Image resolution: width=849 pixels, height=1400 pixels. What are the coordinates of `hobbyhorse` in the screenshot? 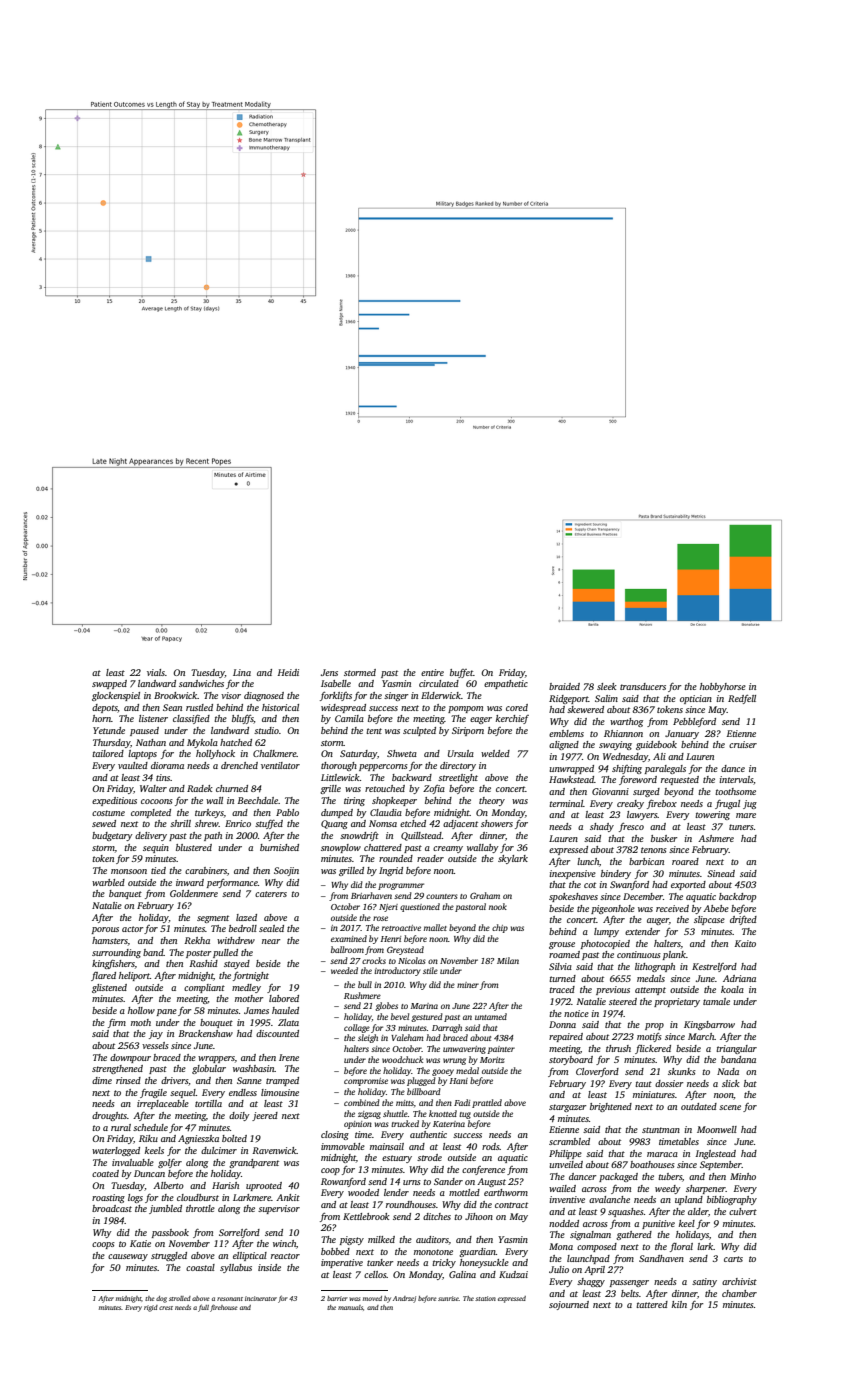 It's located at (723, 687).
